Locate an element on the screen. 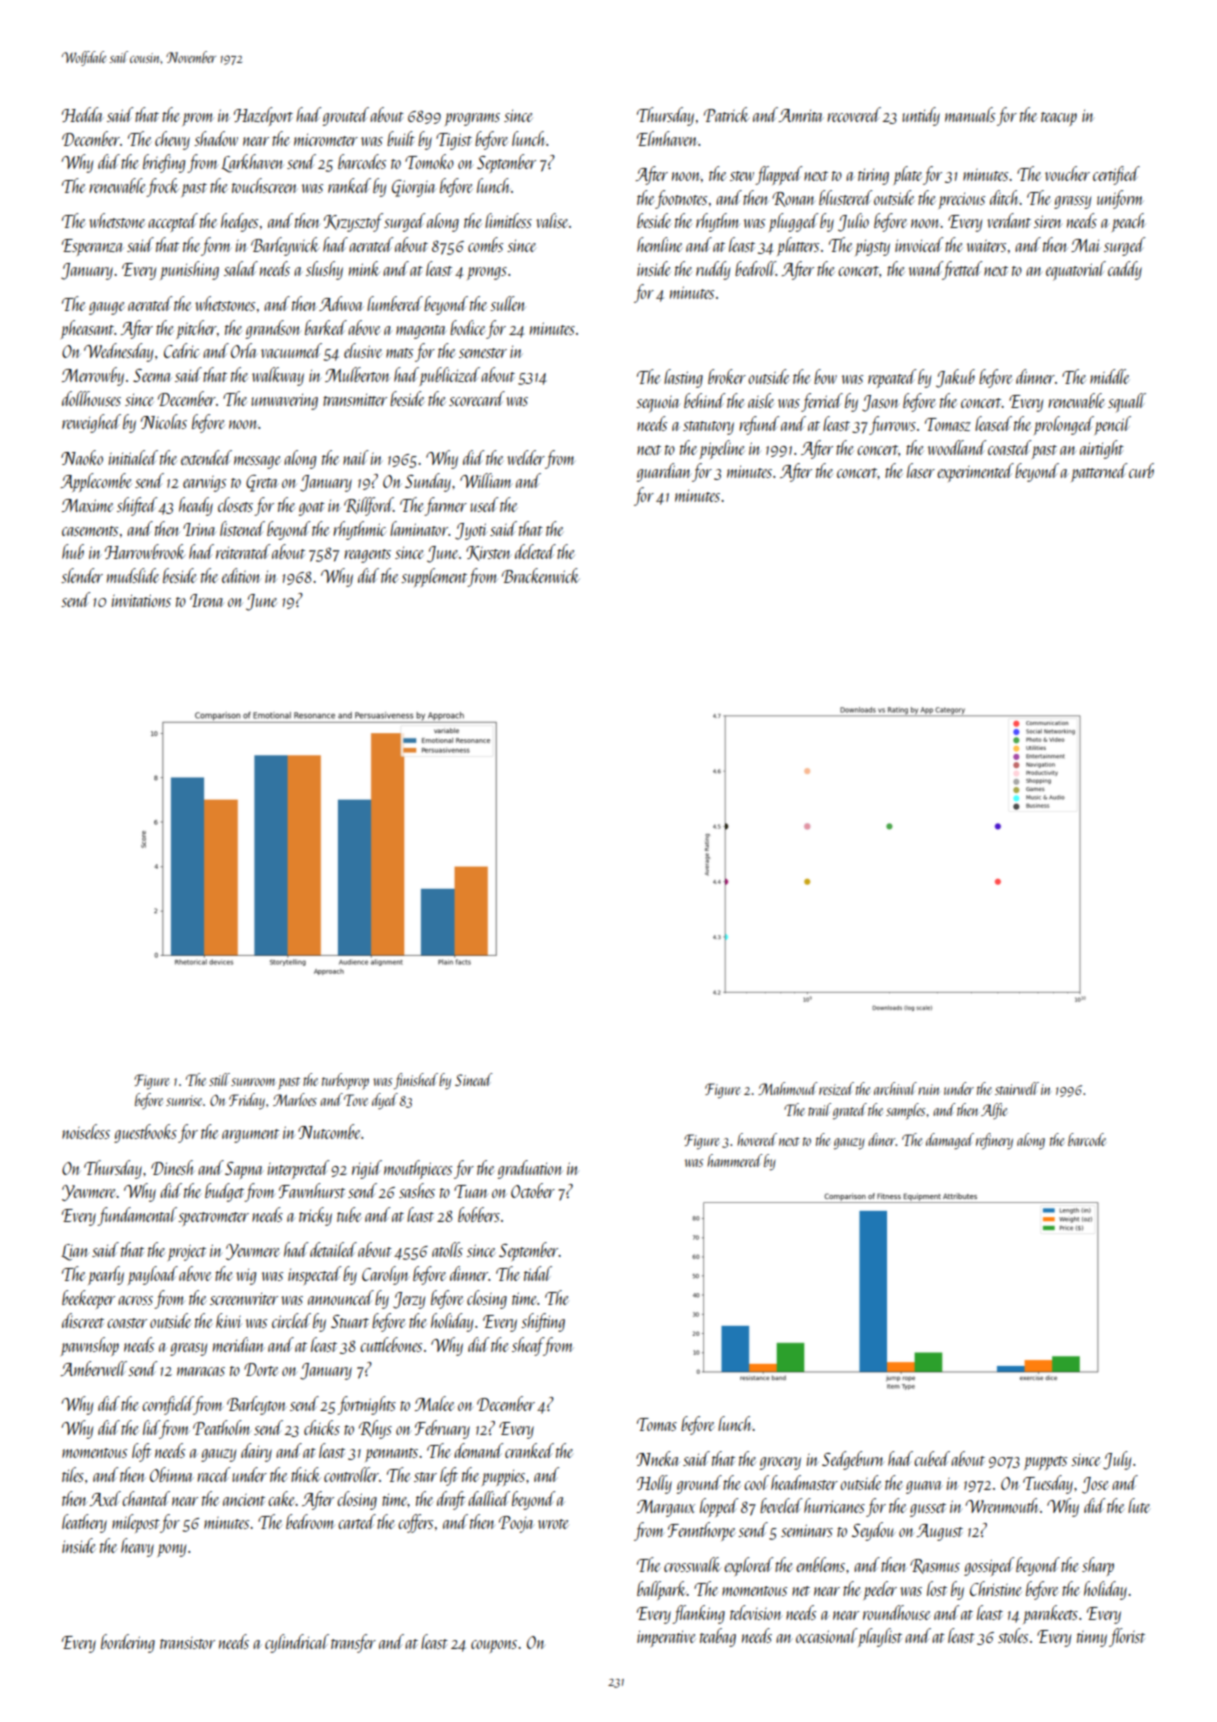 This screenshot has width=1217, height=1722. leased is located at coordinates (993, 423).
